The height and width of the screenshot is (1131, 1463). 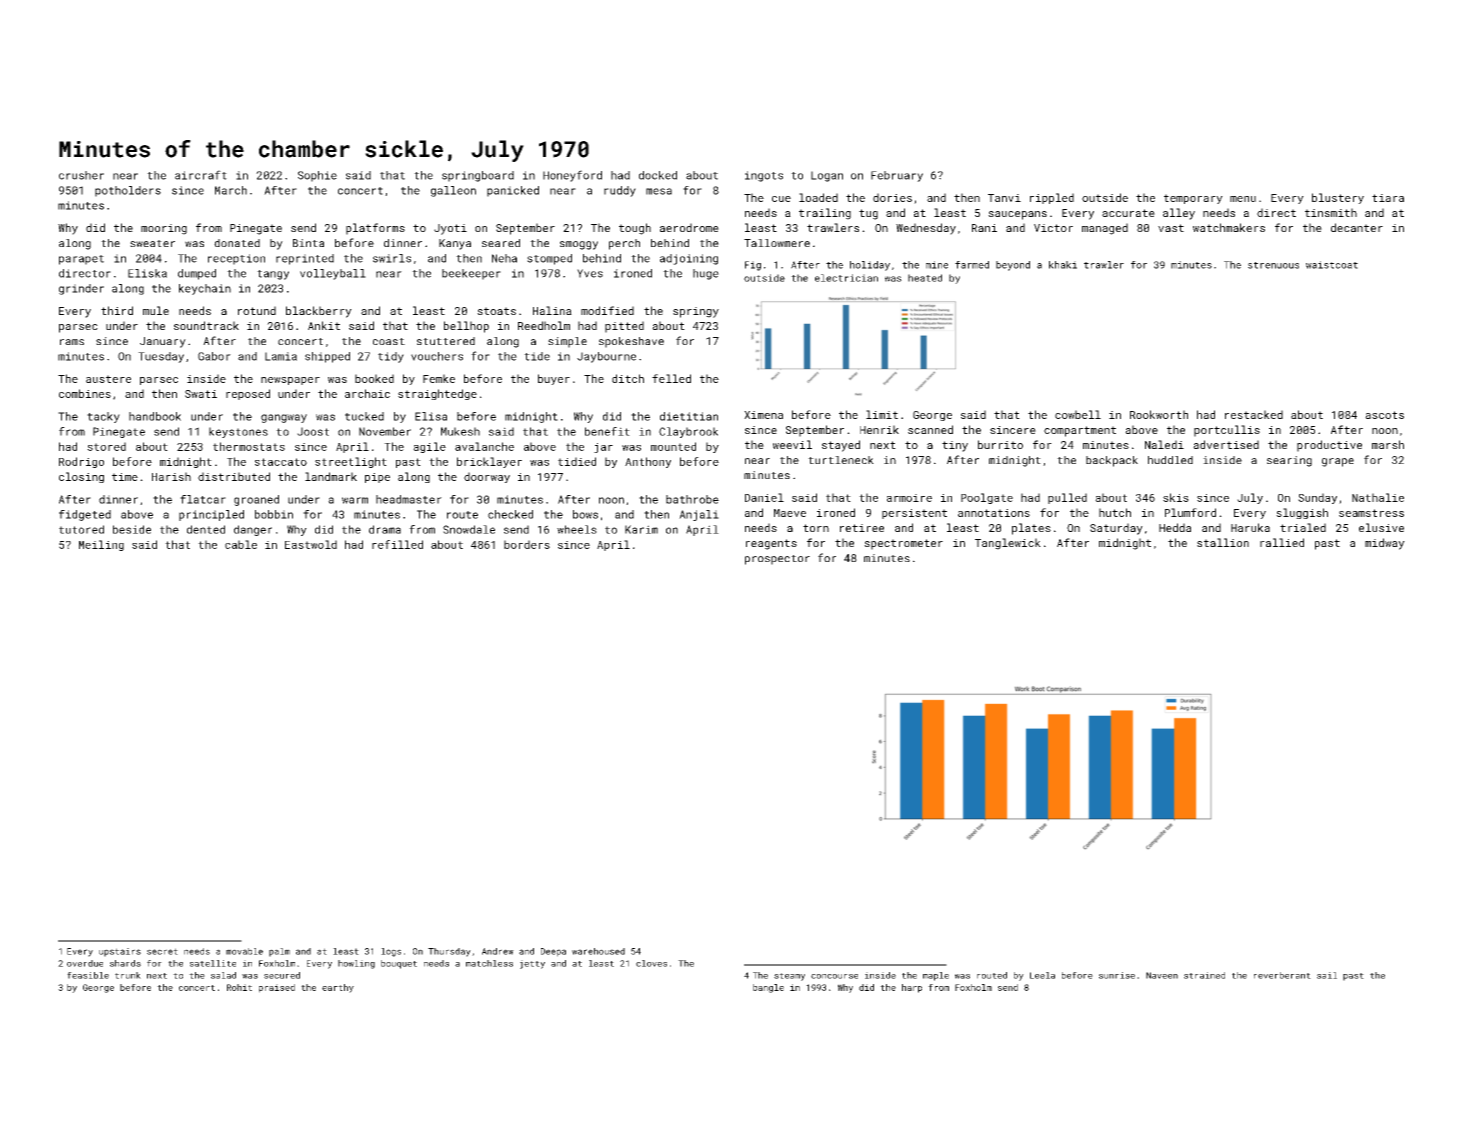 I want to click on trailing, so click(x=825, y=214).
